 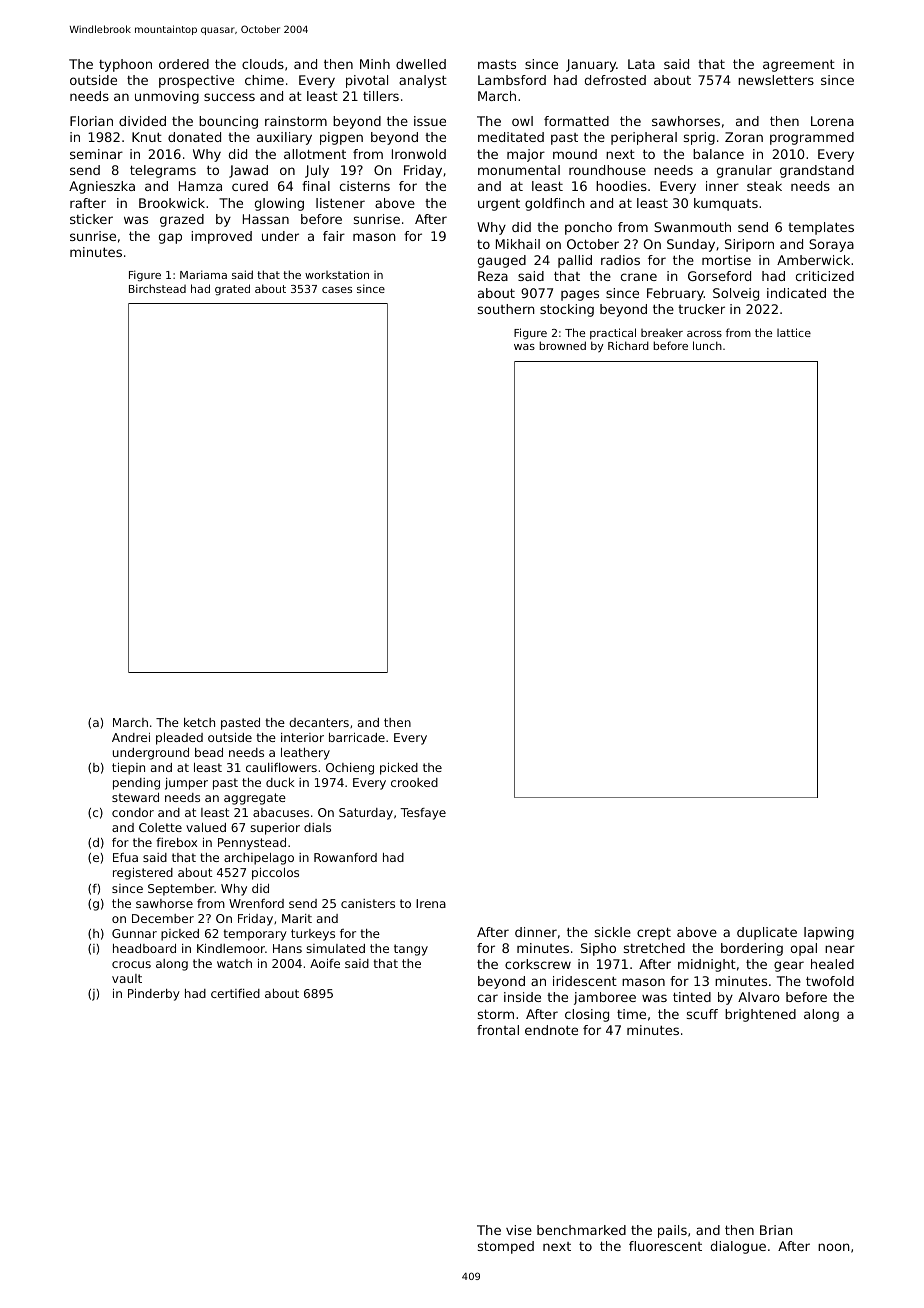 I want to click on lapwing, so click(x=829, y=933).
